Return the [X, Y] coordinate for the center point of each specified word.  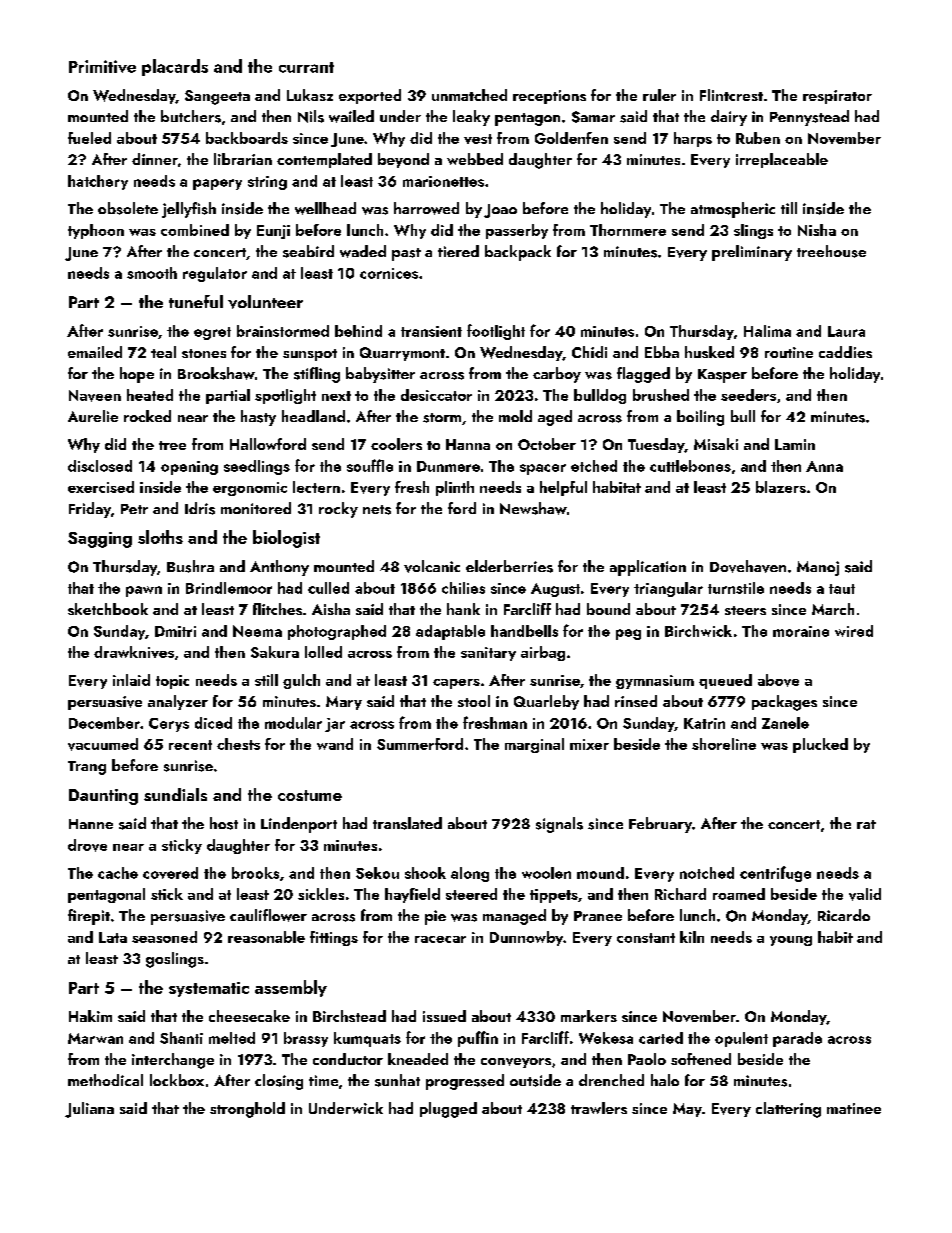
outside [535, 1080]
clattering [788, 1110]
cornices [389, 273]
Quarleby [546, 702]
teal [163, 352]
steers [745, 610]
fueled [89, 138]
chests [238, 744]
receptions [549, 97]
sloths [160, 537]
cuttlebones [690, 466]
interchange [173, 1061]
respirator [837, 97]
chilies [463, 588]
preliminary [752, 253]
